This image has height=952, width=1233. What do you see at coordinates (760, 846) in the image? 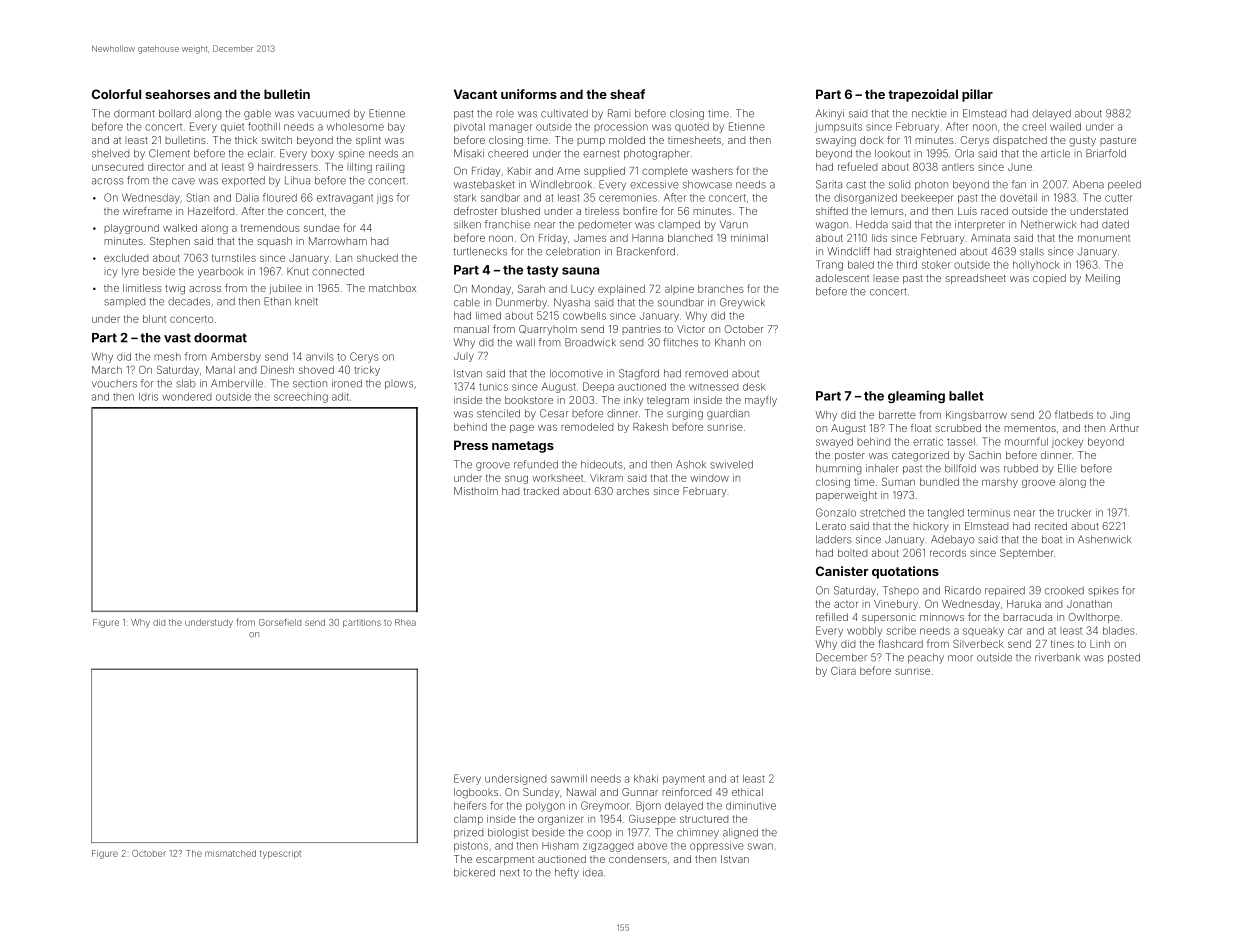
I see `swan` at bounding box center [760, 846].
